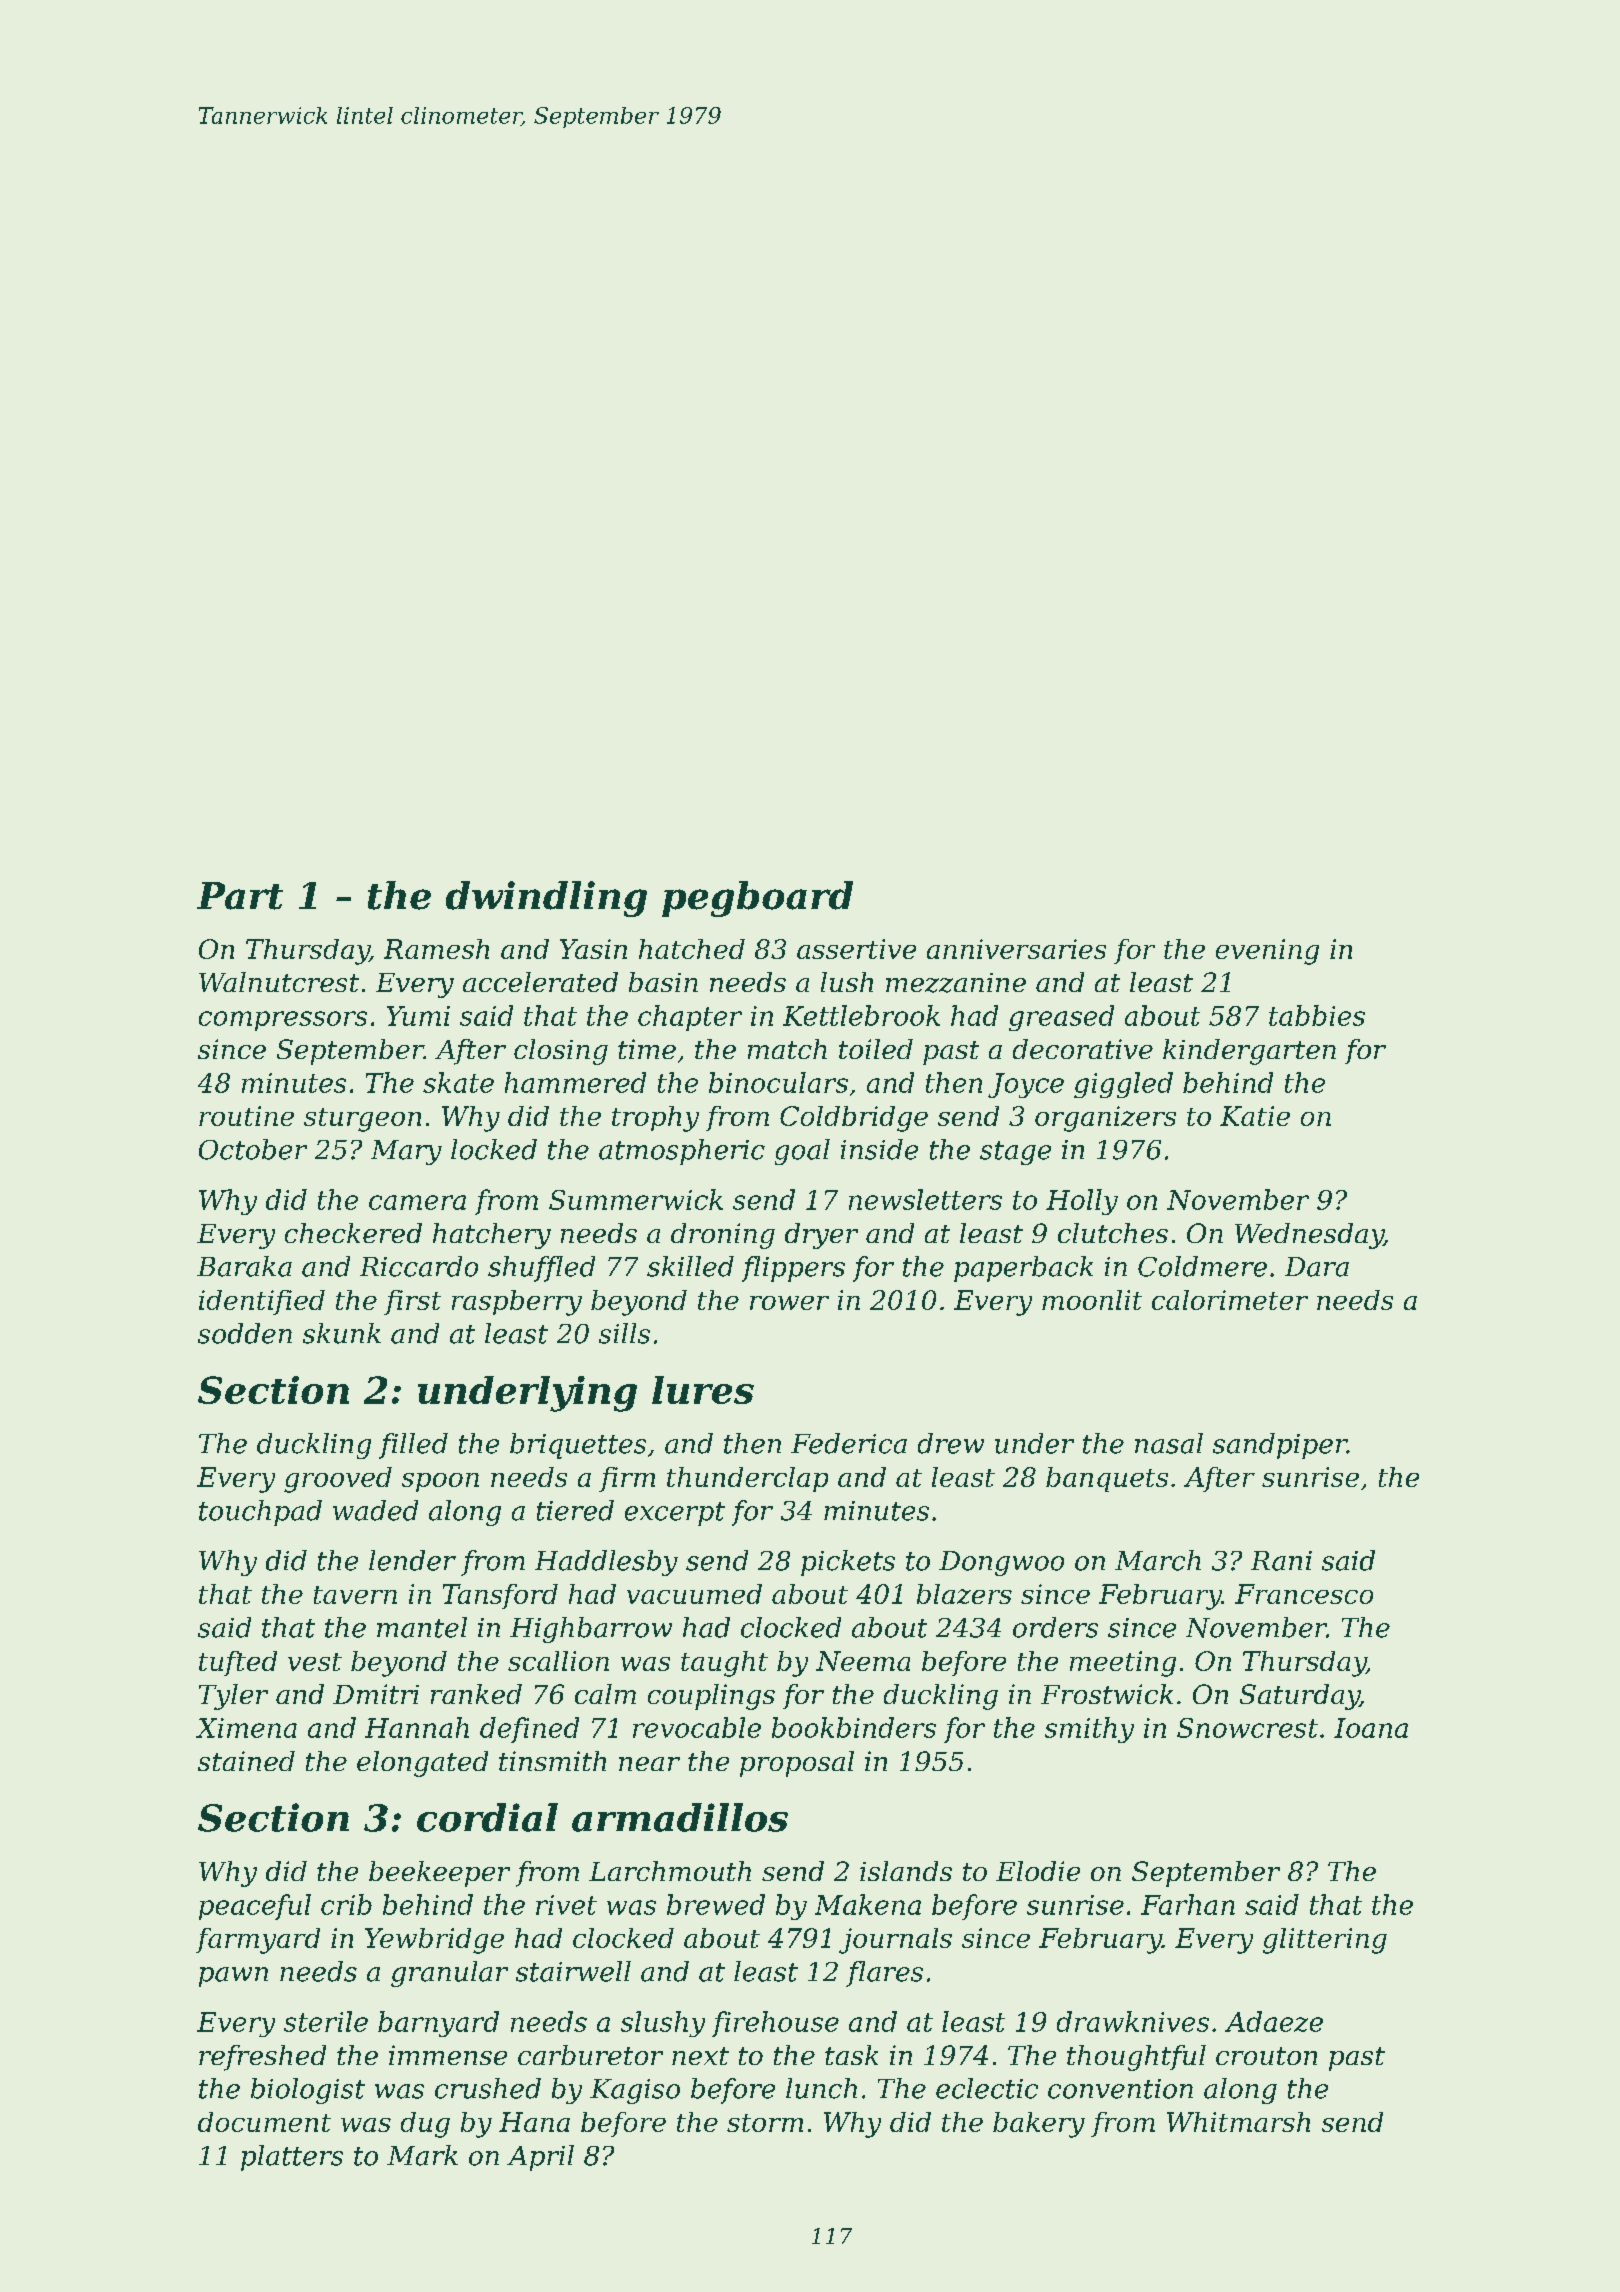 The width and height of the page is (1620, 2292). I want to click on glittering, so click(1325, 1941).
